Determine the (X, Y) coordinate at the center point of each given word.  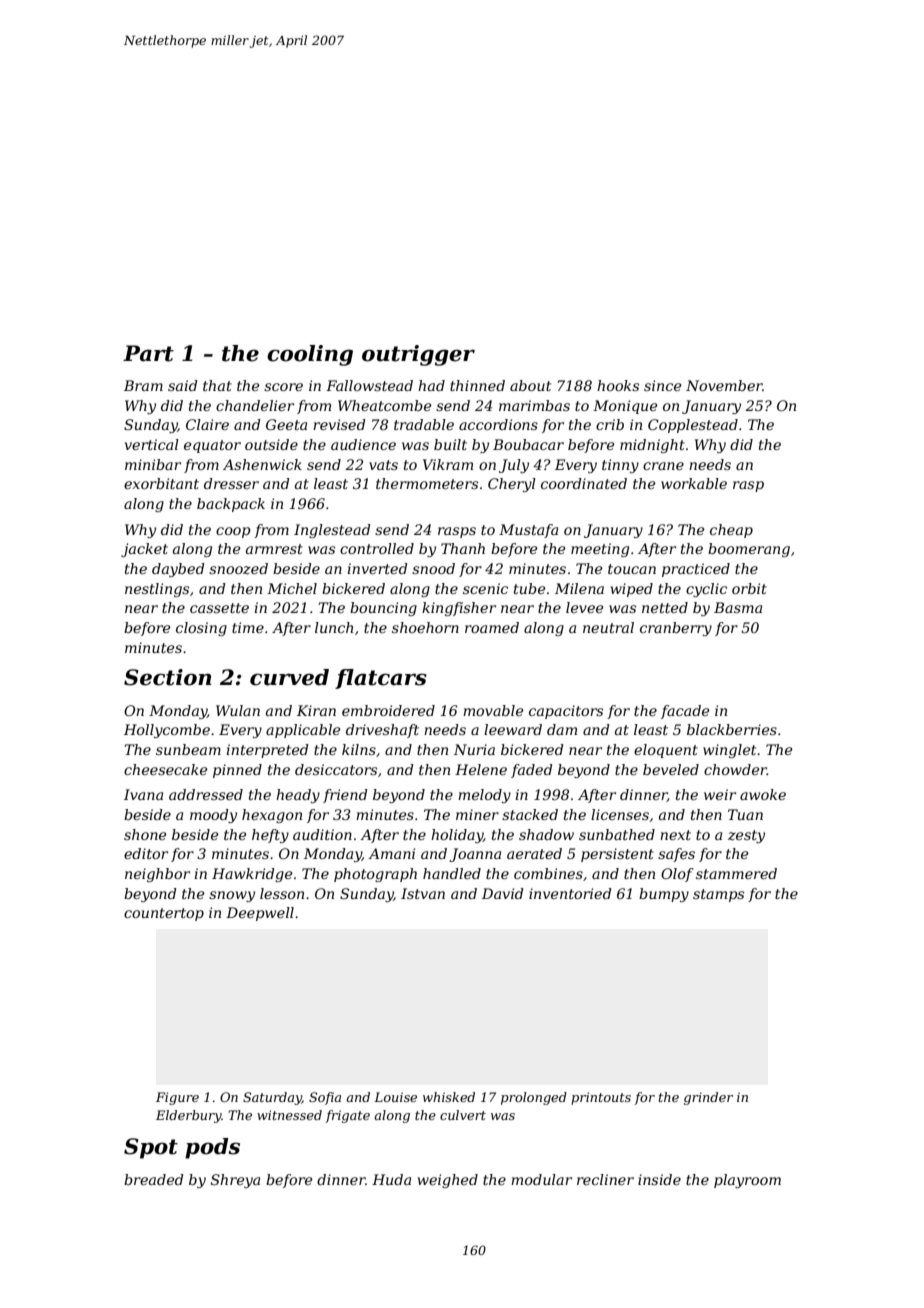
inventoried (570, 893)
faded (532, 771)
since (663, 385)
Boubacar (528, 444)
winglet (729, 751)
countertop (164, 914)
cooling (310, 355)
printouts (601, 1098)
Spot (151, 1148)
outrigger (418, 355)
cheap (731, 531)
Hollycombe (167, 731)
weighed (448, 1181)
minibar (153, 464)
